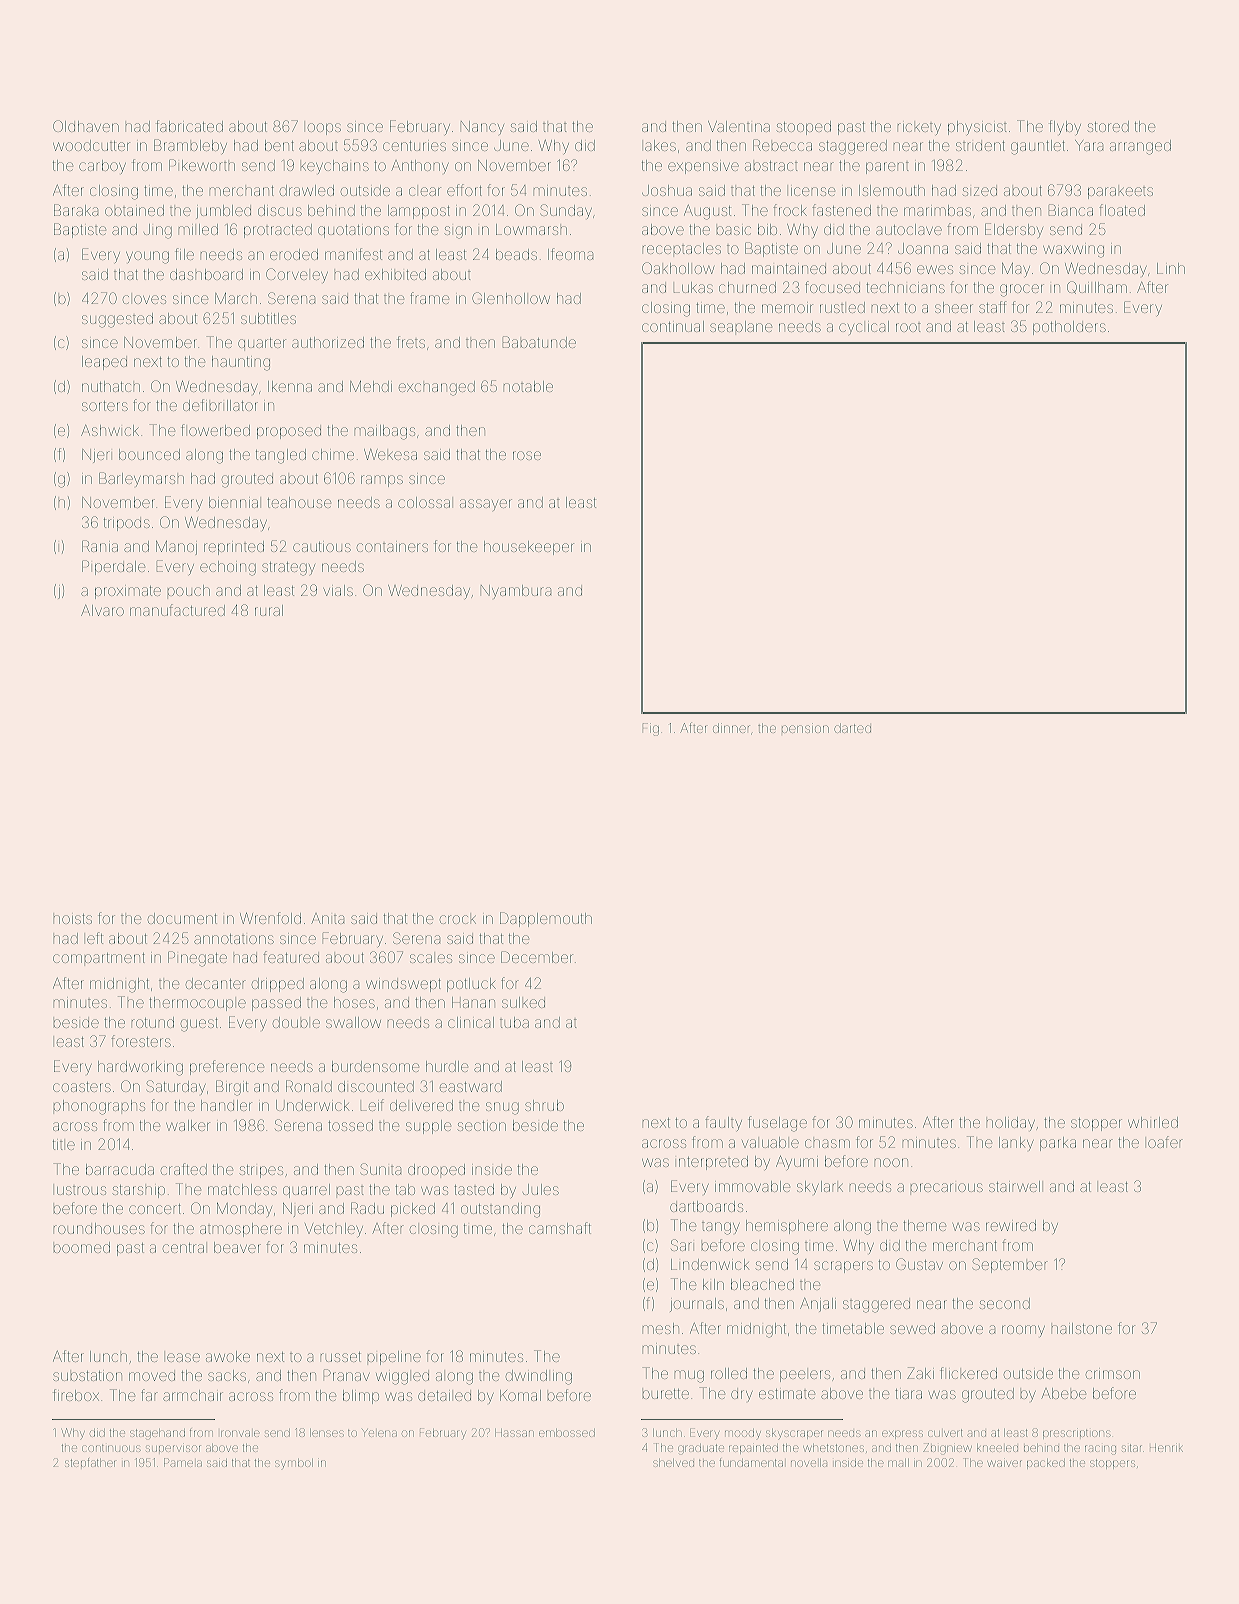  I want to click on Valentina, so click(739, 126).
